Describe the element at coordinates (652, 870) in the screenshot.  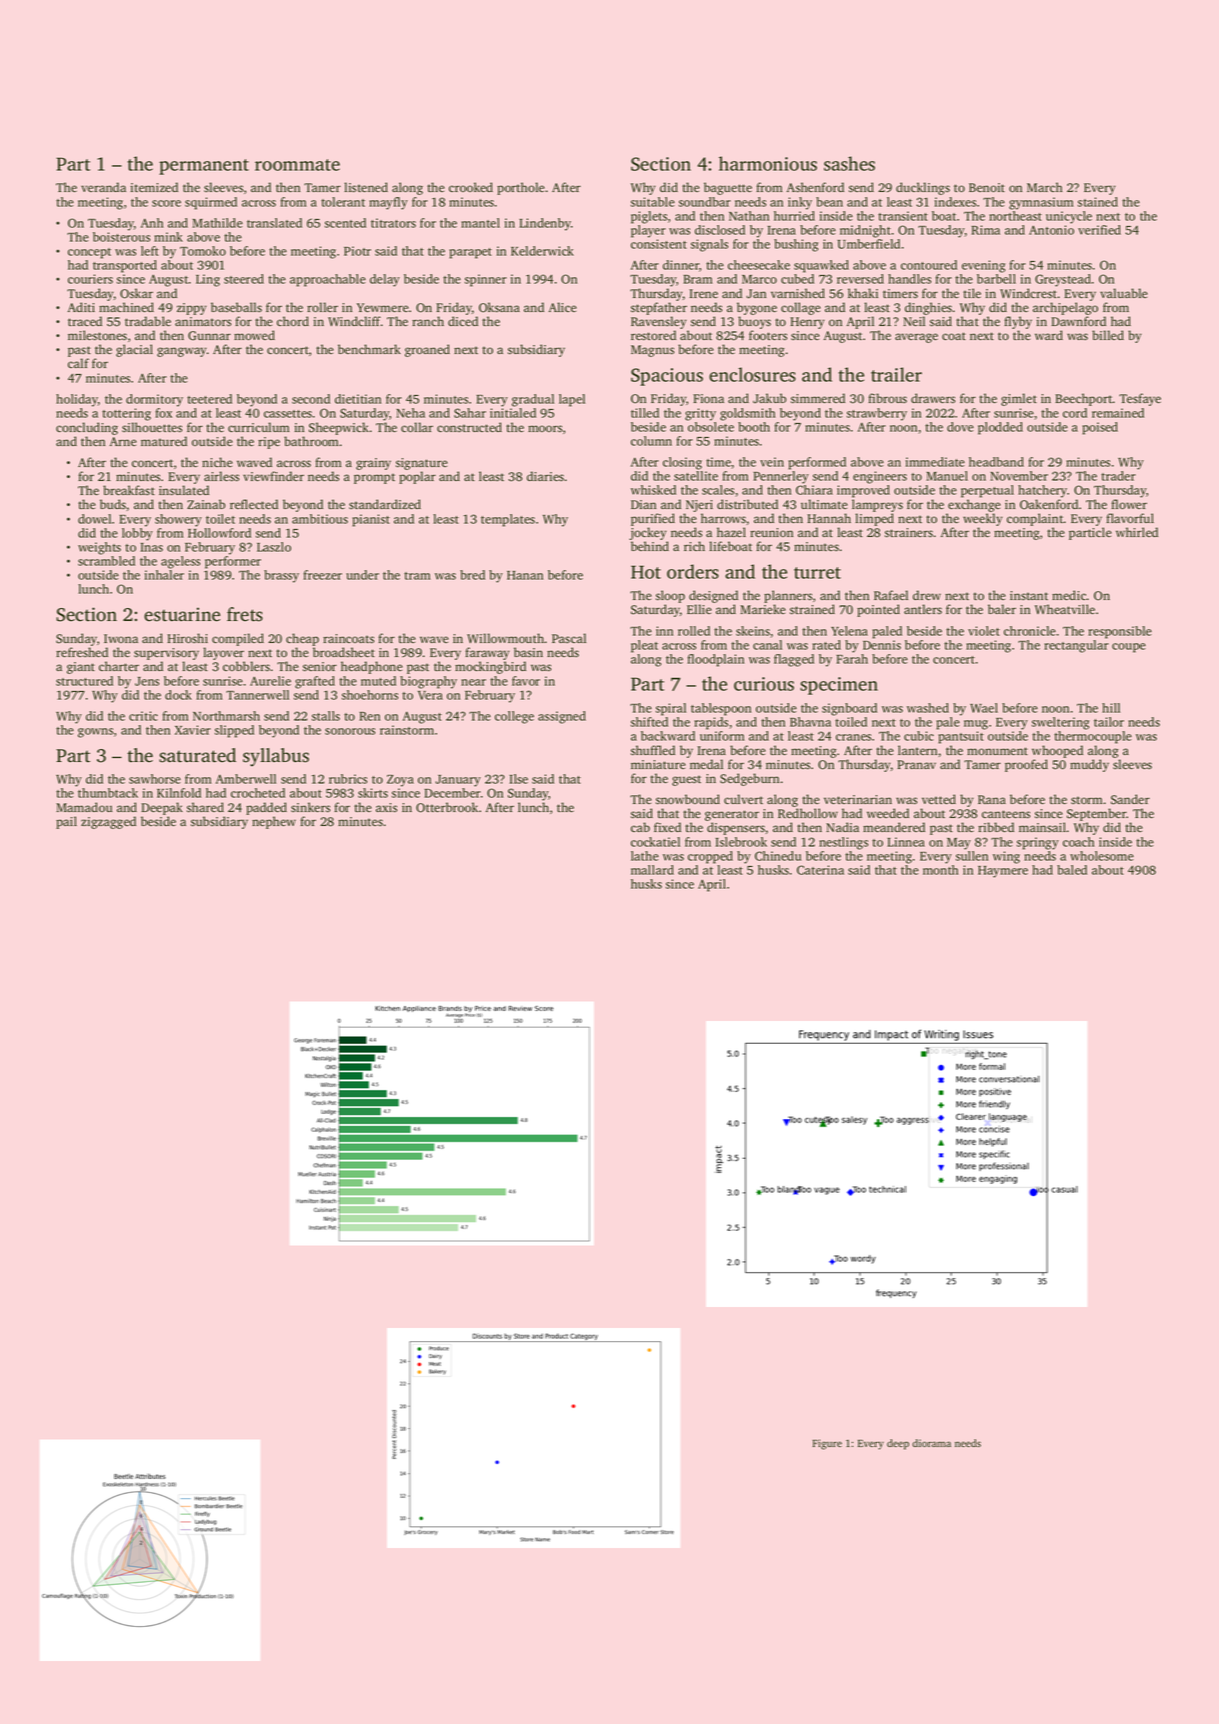
I see `mallard` at that location.
